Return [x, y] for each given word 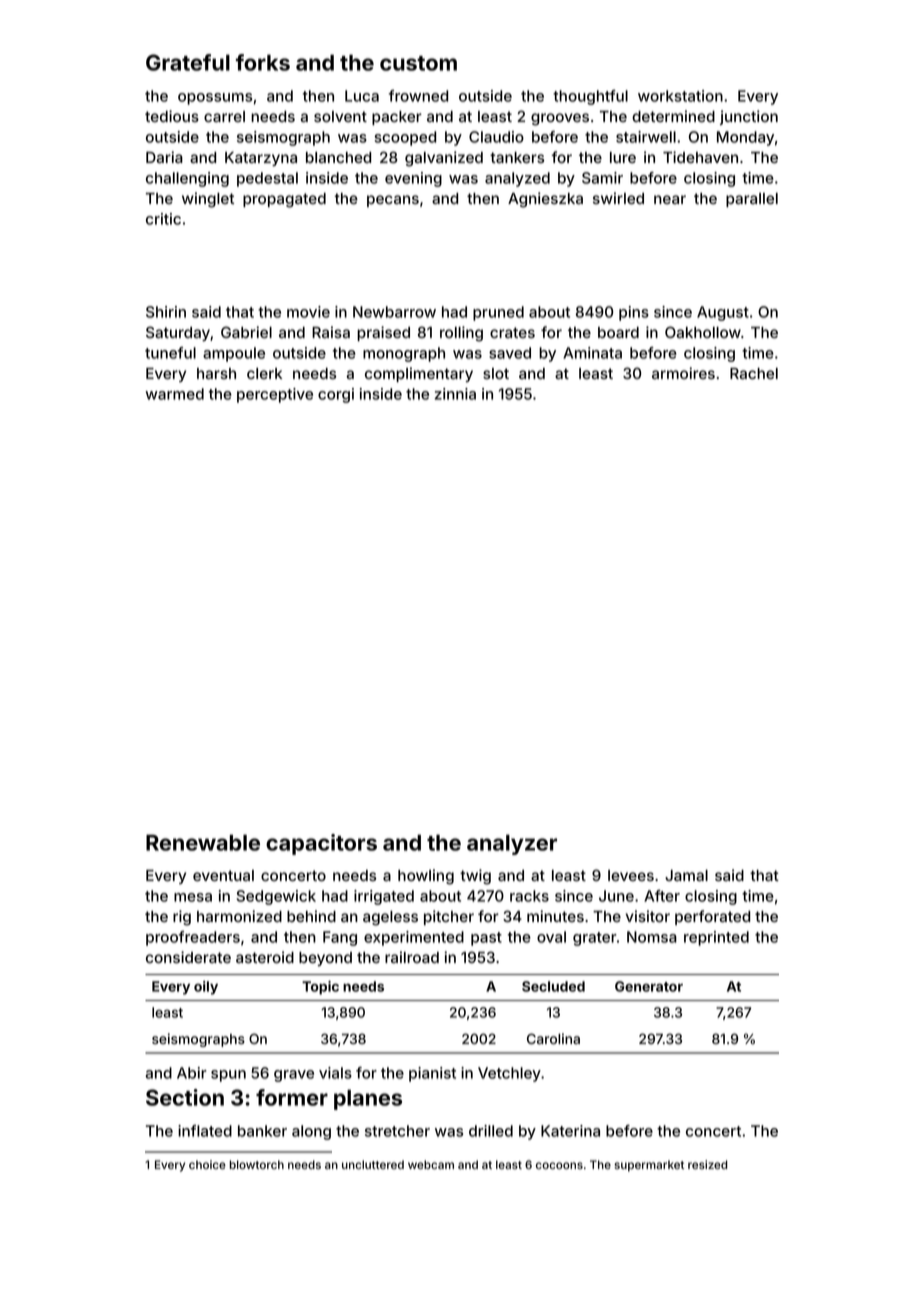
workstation [680, 96]
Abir [192, 1073]
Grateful [188, 62]
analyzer [512, 845]
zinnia [455, 394]
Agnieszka [545, 200]
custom [418, 63]
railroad [412, 957]
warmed [174, 394]
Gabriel [246, 332]
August [723, 313]
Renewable [203, 843]
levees [631, 875]
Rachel [754, 373]
